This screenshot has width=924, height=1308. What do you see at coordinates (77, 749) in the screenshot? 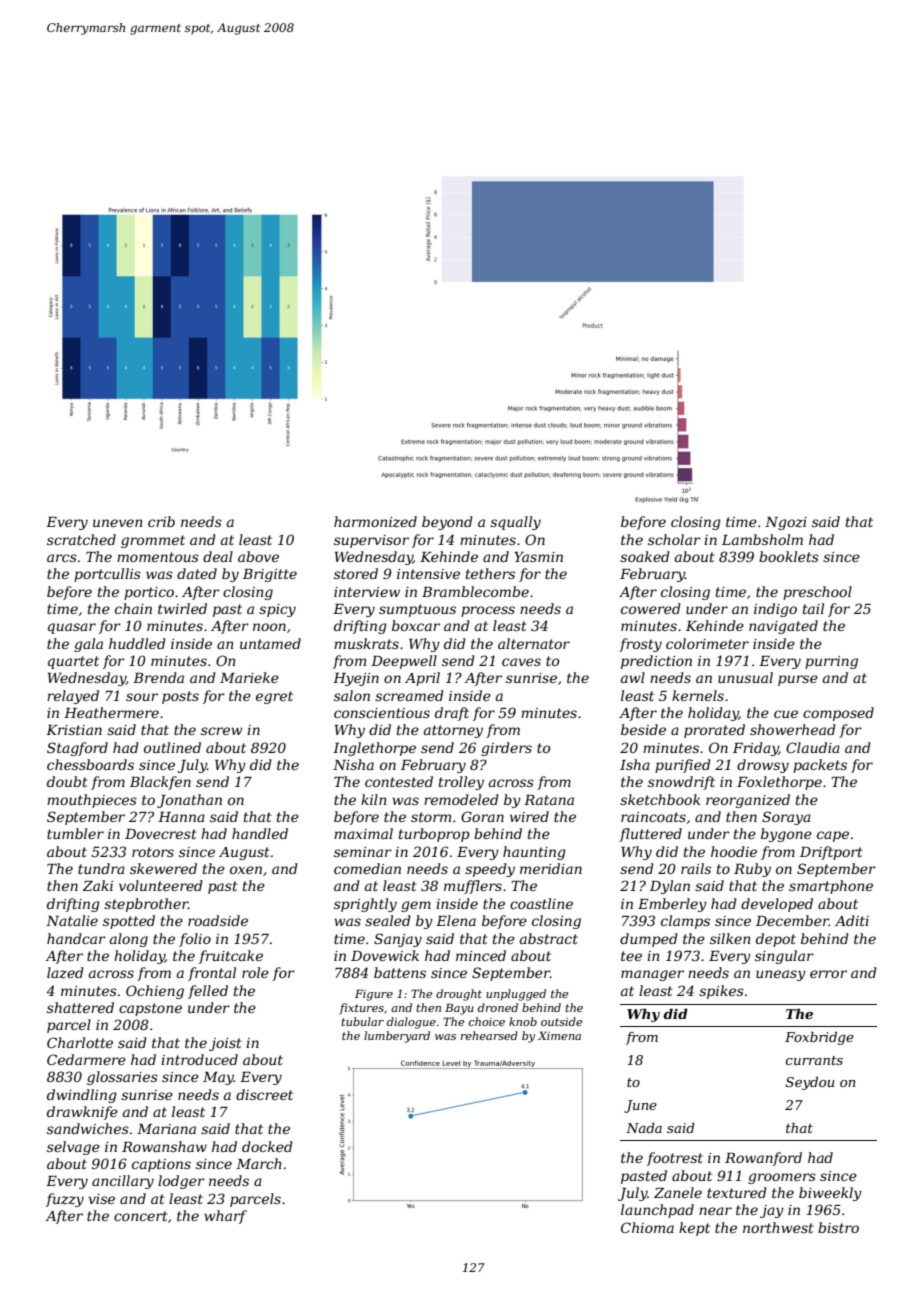
I see `Stagford` at bounding box center [77, 749].
